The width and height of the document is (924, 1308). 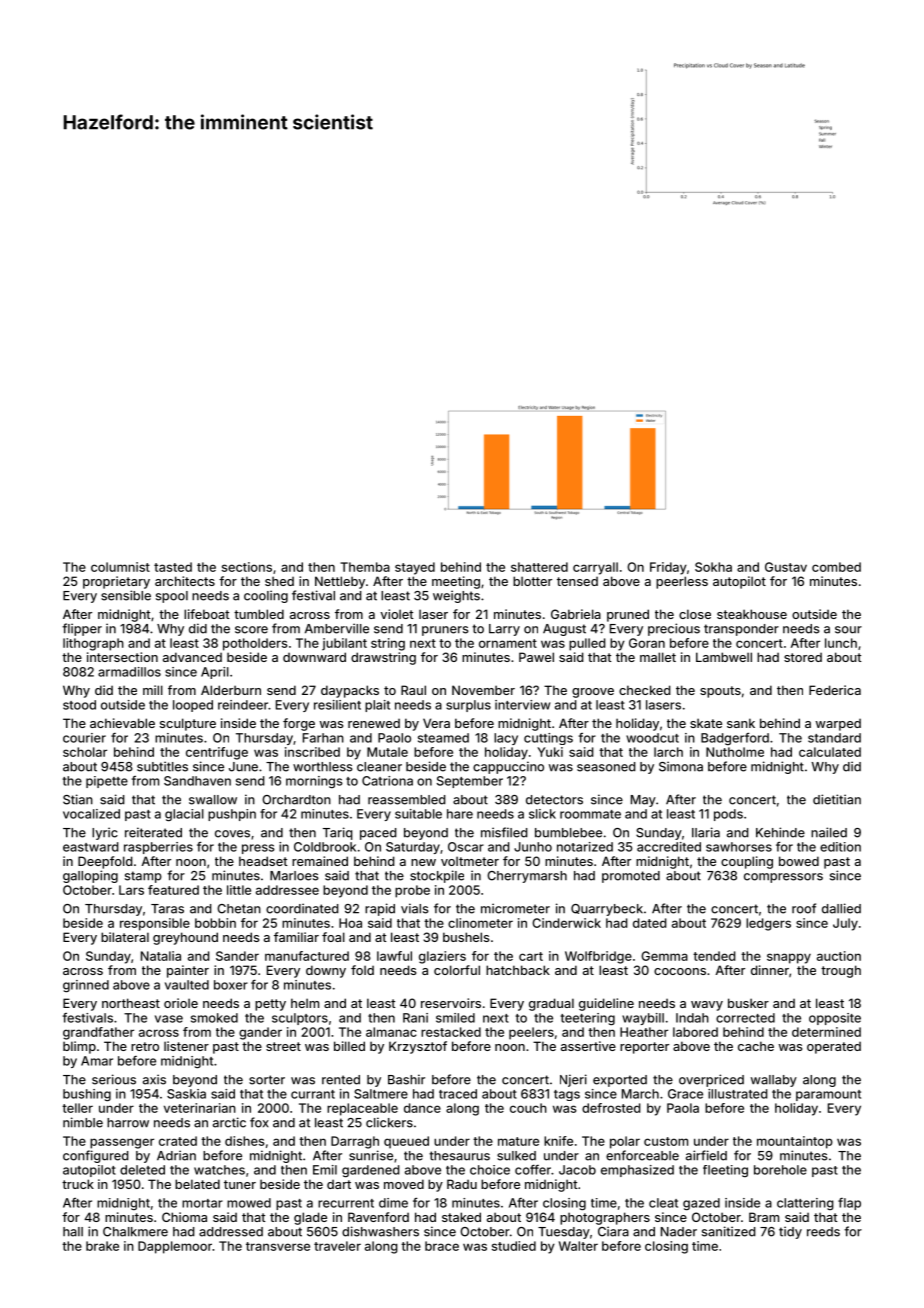 I want to click on transverse, so click(x=278, y=1246).
